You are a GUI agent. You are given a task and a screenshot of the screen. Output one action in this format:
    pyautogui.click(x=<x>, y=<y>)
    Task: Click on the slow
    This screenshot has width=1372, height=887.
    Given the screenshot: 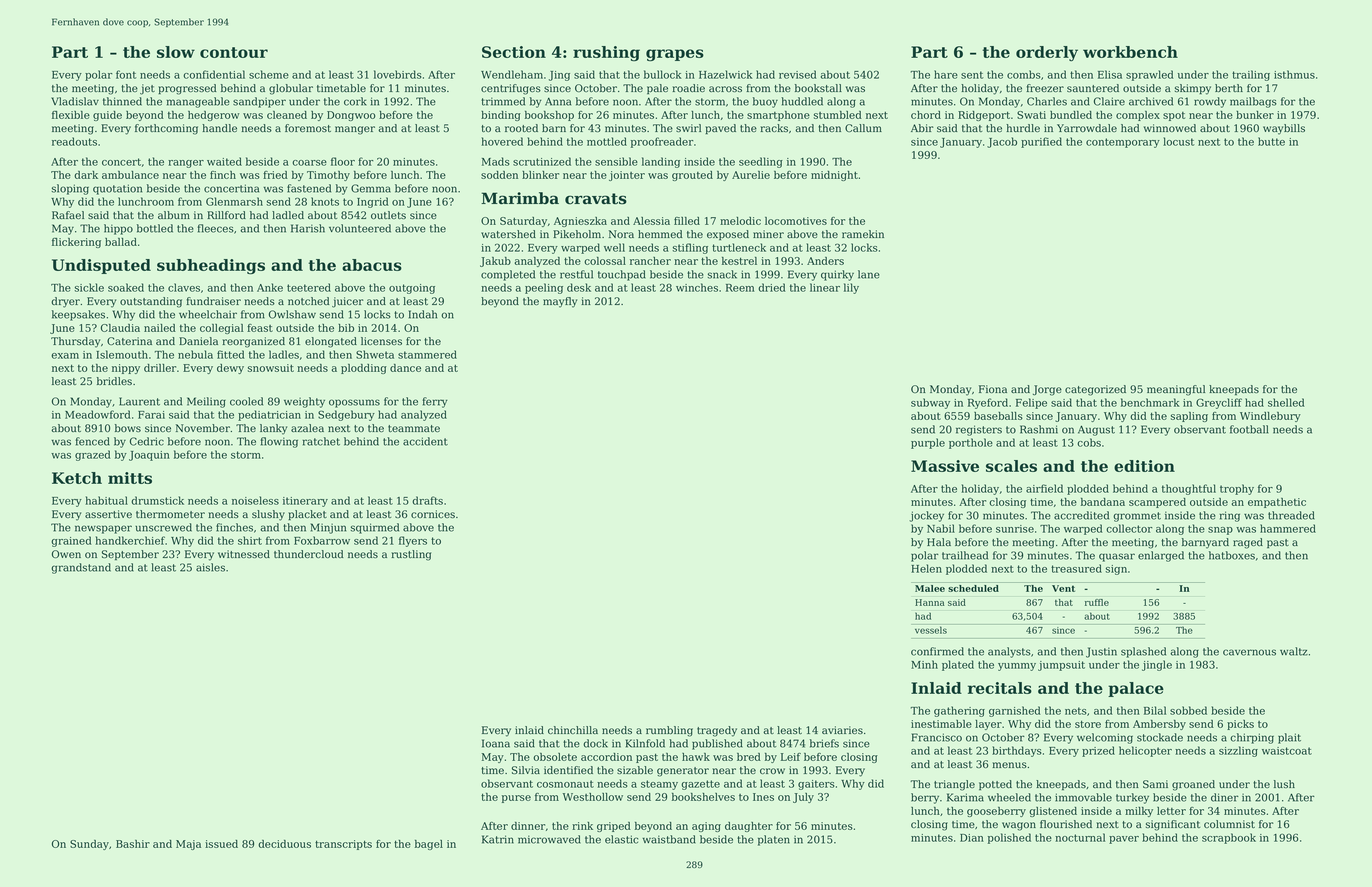 What is the action you would take?
    pyautogui.click(x=176, y=52)
